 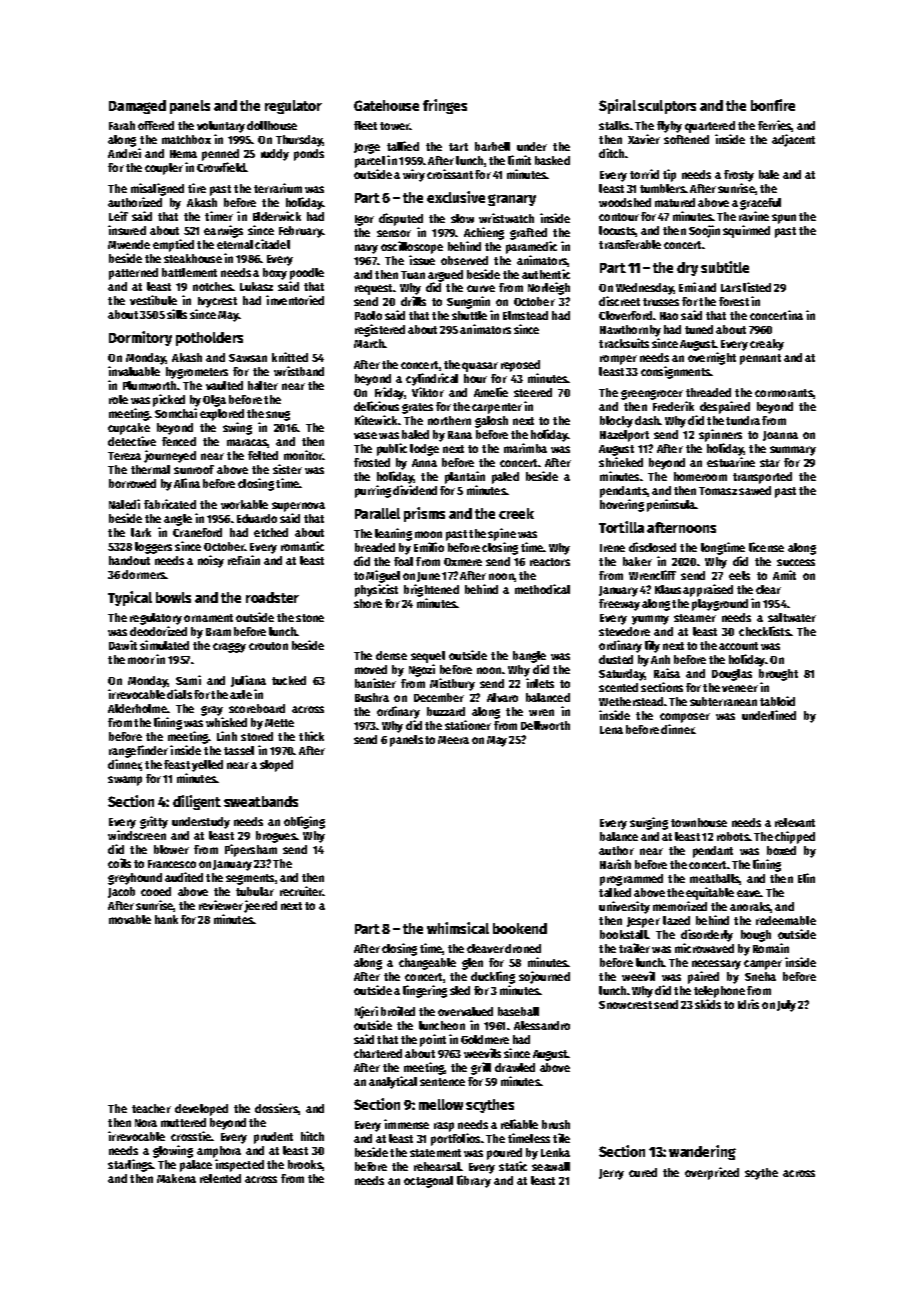 What do you see at coordinates (176, 1178) in the image?
I see `Makena` at bounding box center [176, 1178].
